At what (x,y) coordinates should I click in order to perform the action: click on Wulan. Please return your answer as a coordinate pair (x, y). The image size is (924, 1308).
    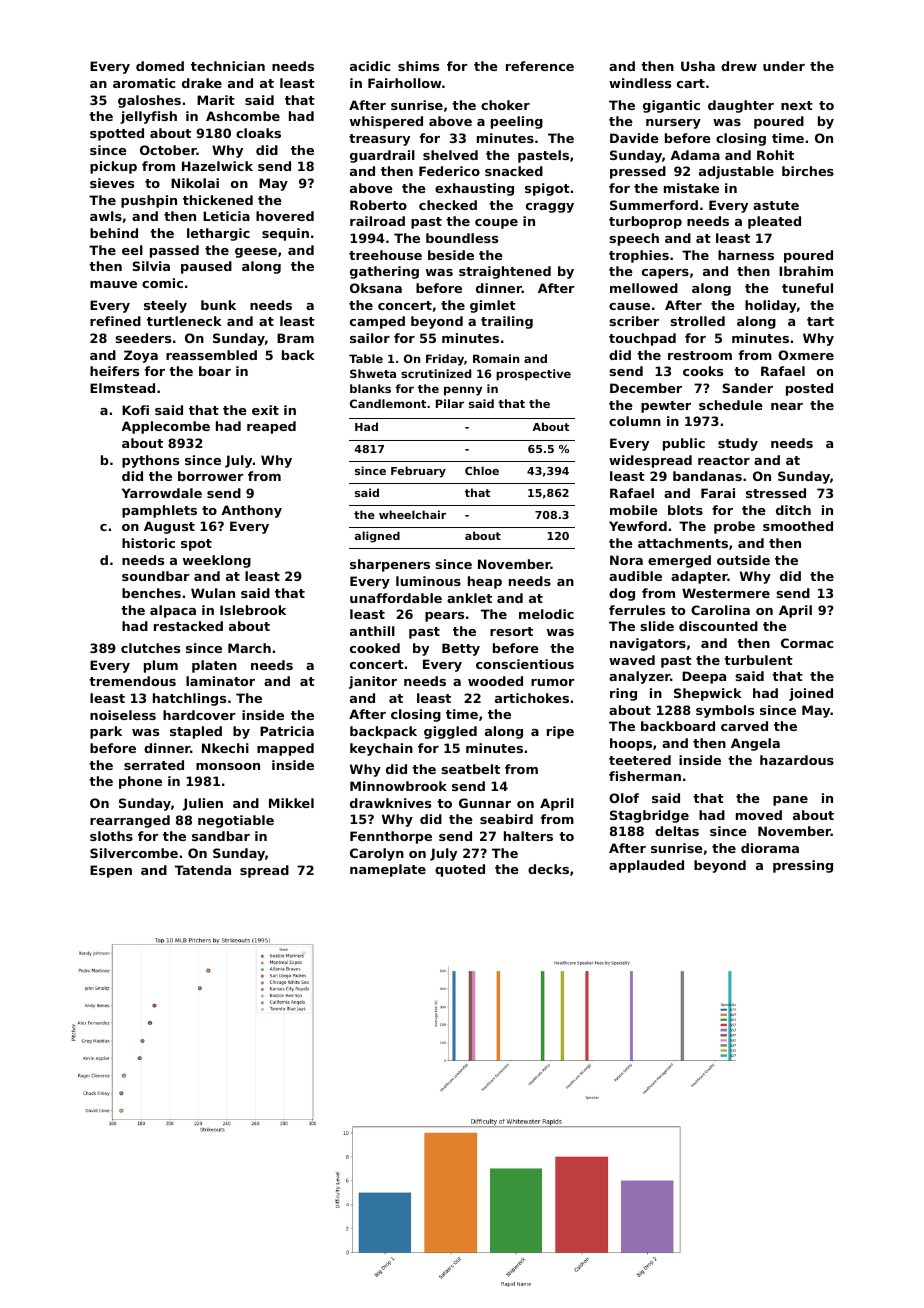
    Looking at the image, I should click on (213, 593).
